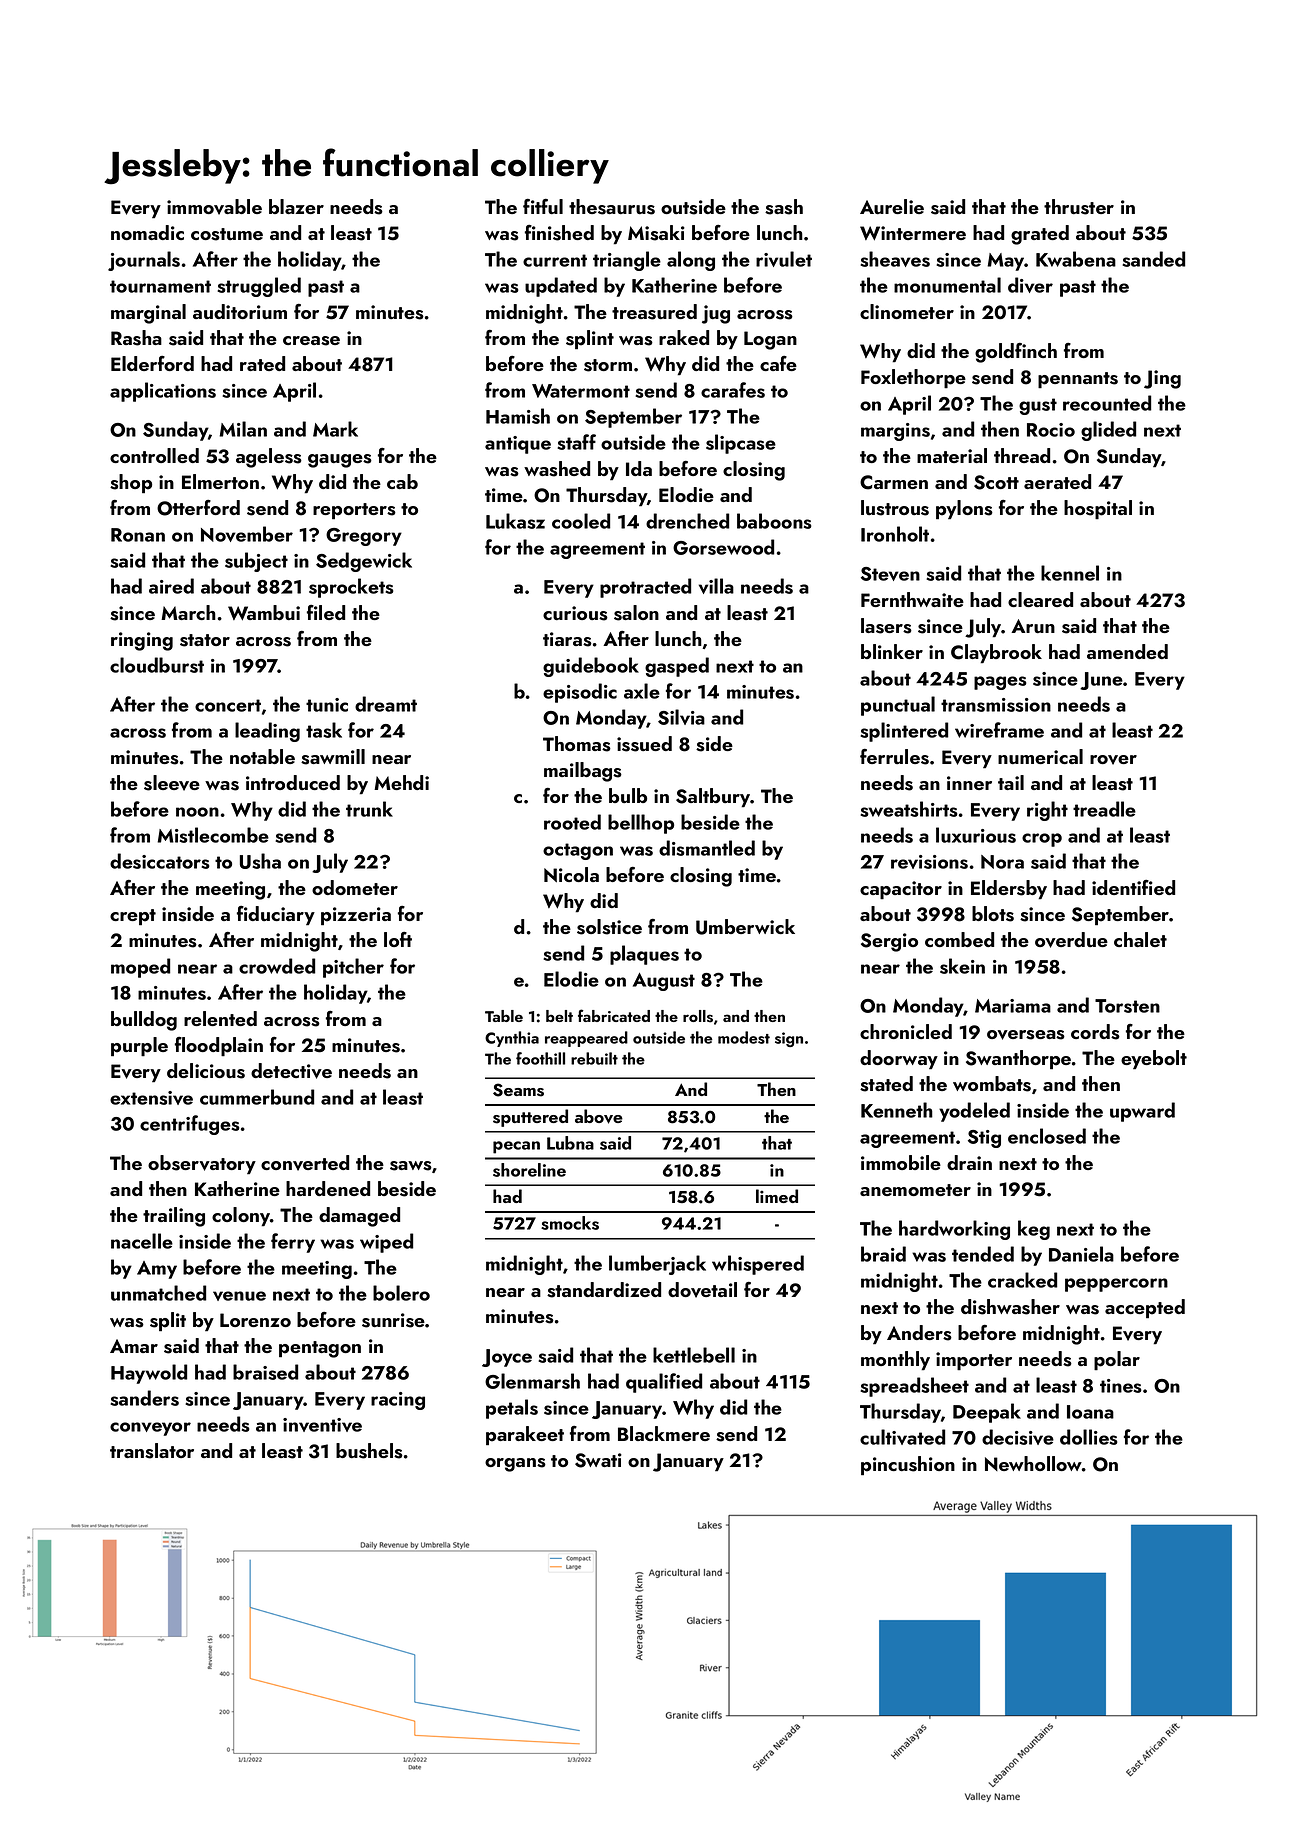 The width and height of the screenshot is (1300, 1839). I want to click on cloudburst, so click(157, 665).
